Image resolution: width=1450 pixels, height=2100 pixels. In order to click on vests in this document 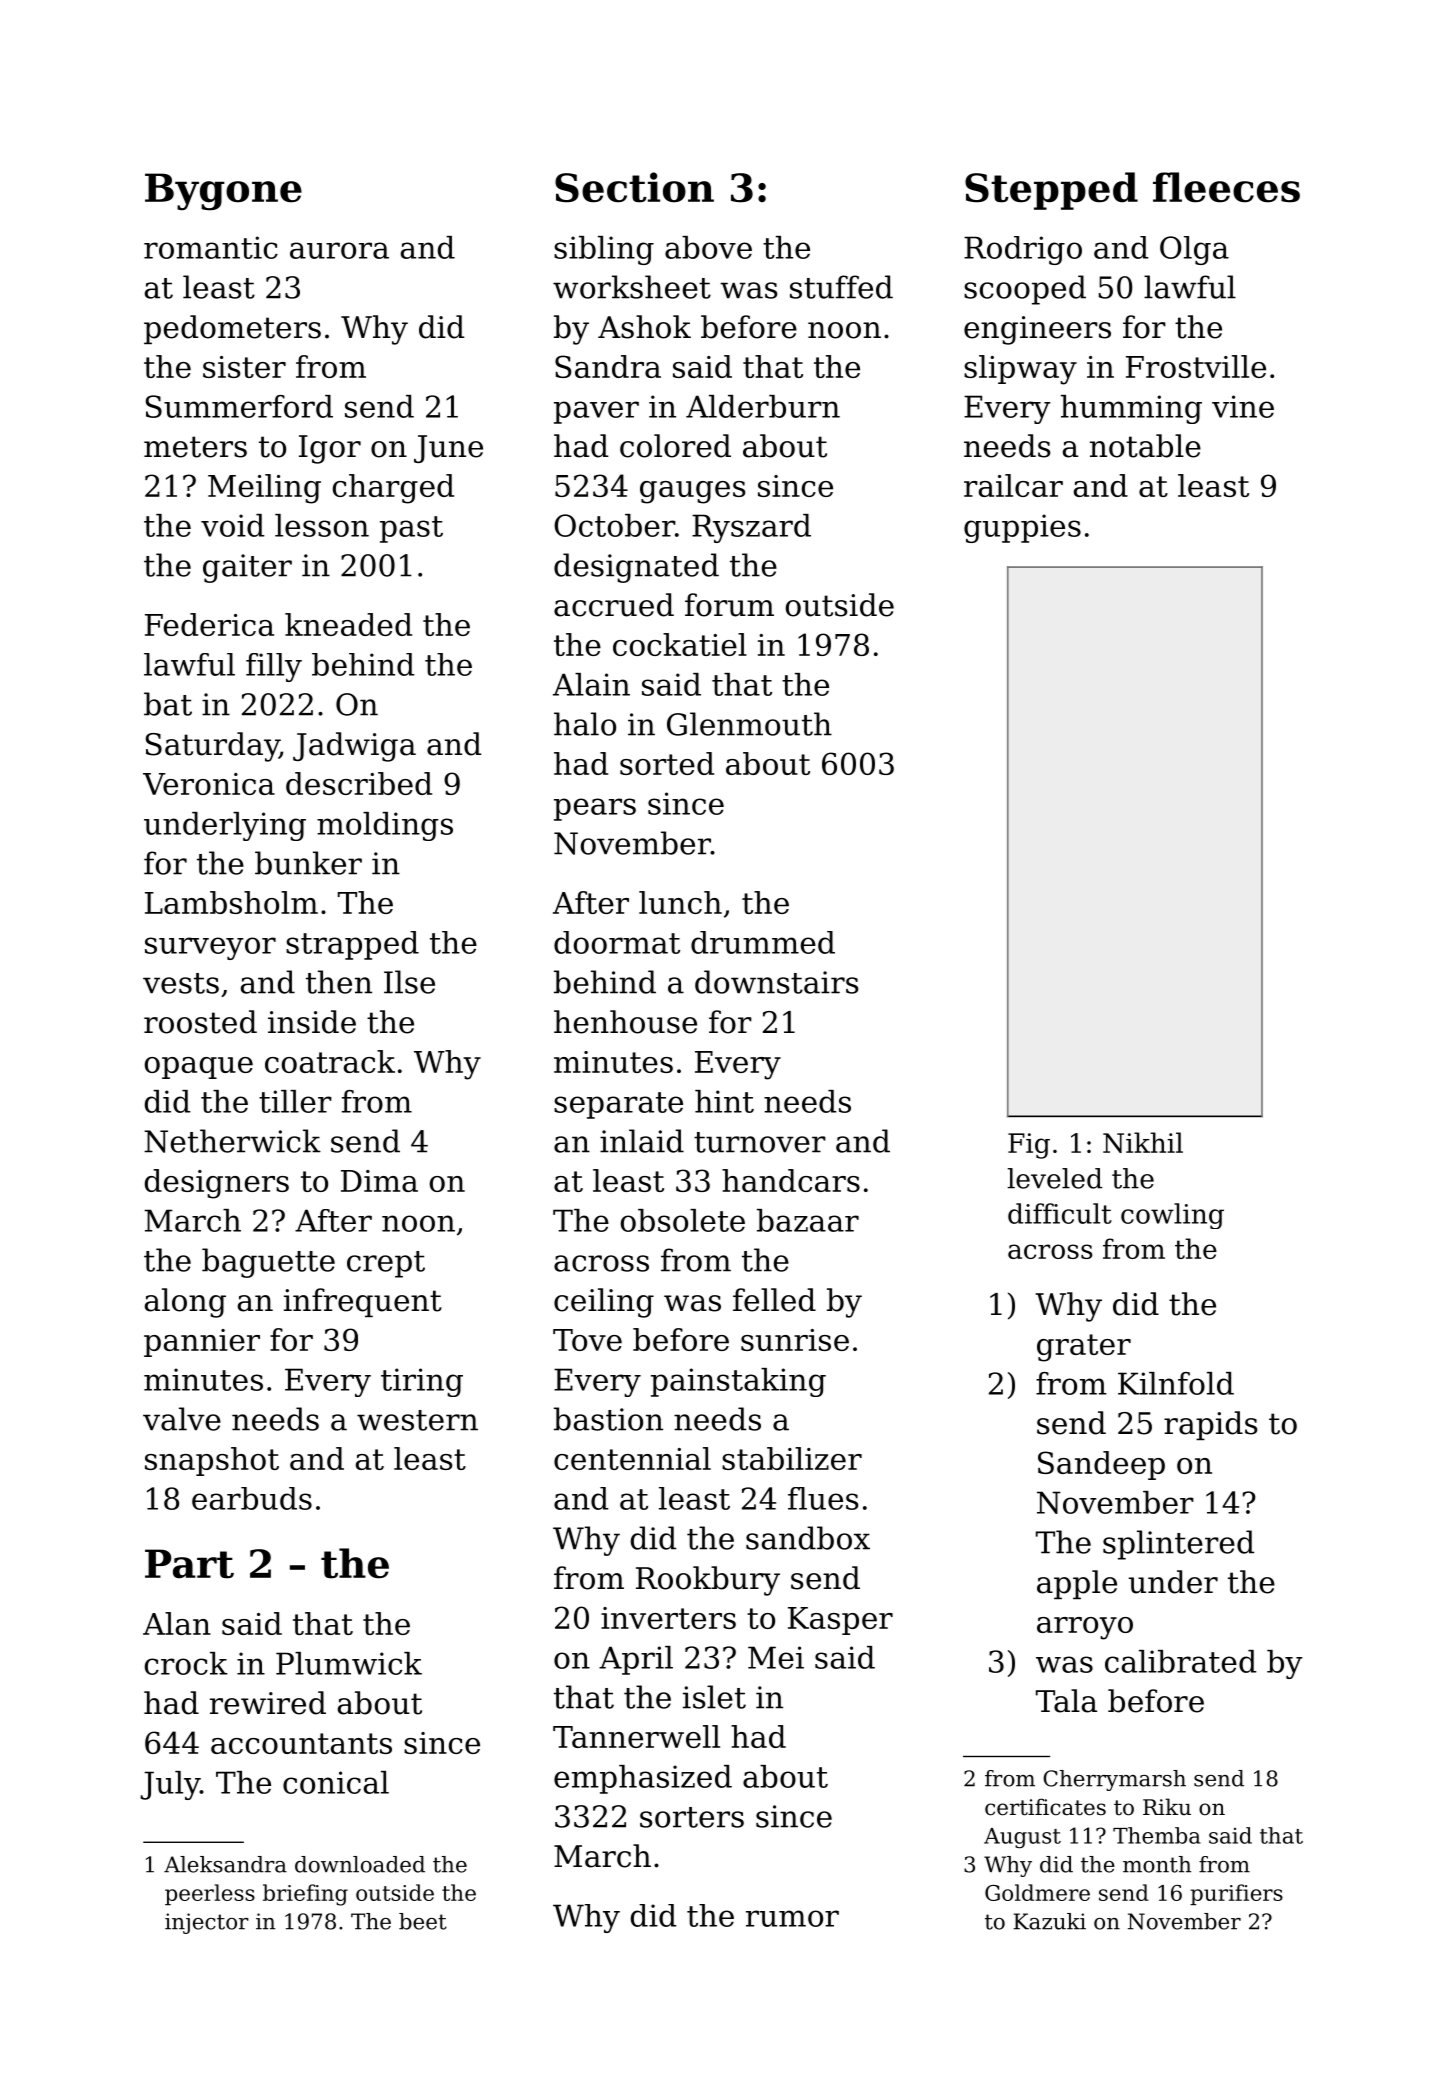, I will do `click(181, 983)`.
